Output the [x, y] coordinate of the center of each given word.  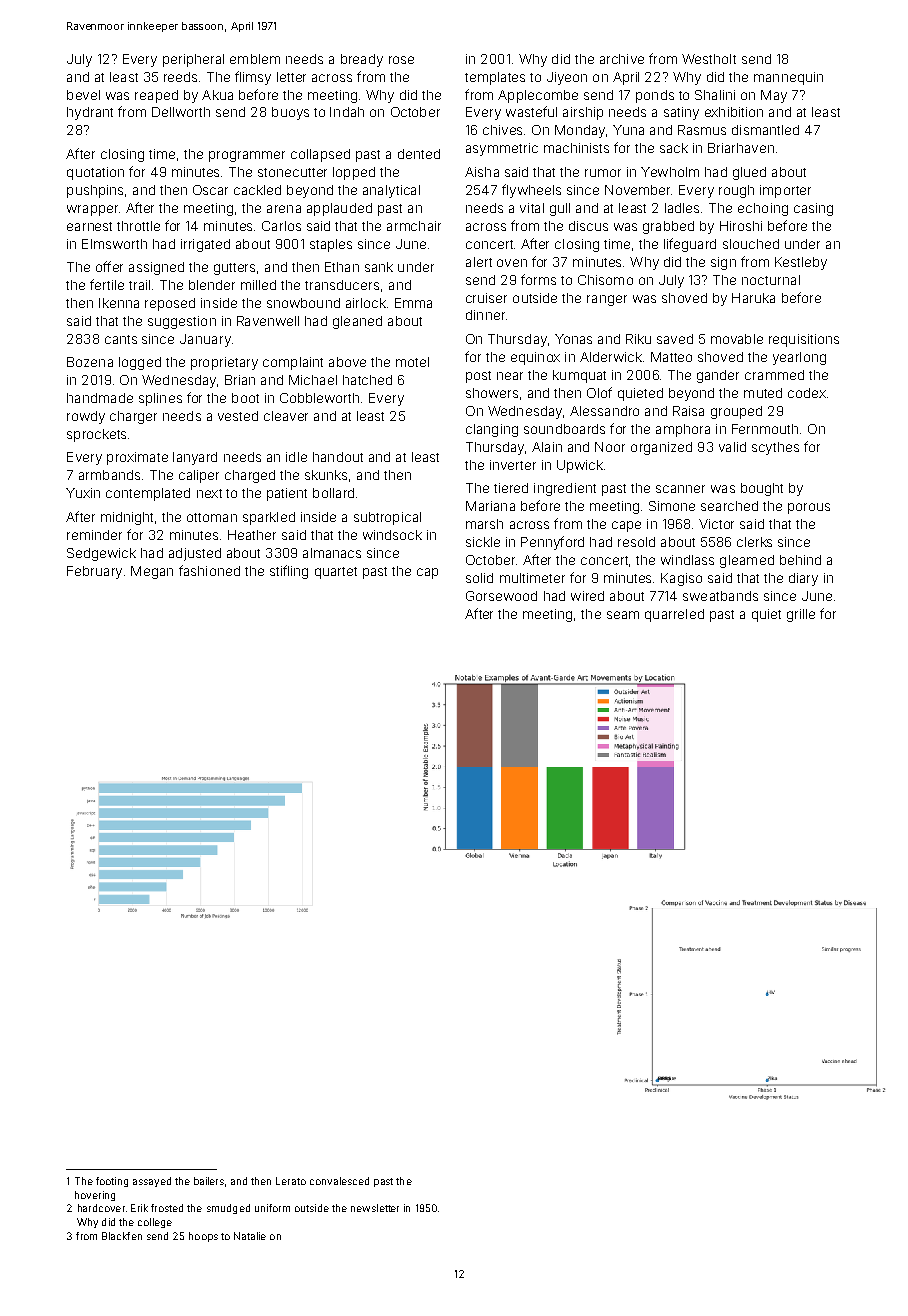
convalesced [339, 1181]
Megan [152, 572]
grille [801, 615]
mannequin [788, 78]
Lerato [291, 1181]
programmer [247, 156]
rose [401, 60]
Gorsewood [501, 596]
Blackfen [122, 1236]
